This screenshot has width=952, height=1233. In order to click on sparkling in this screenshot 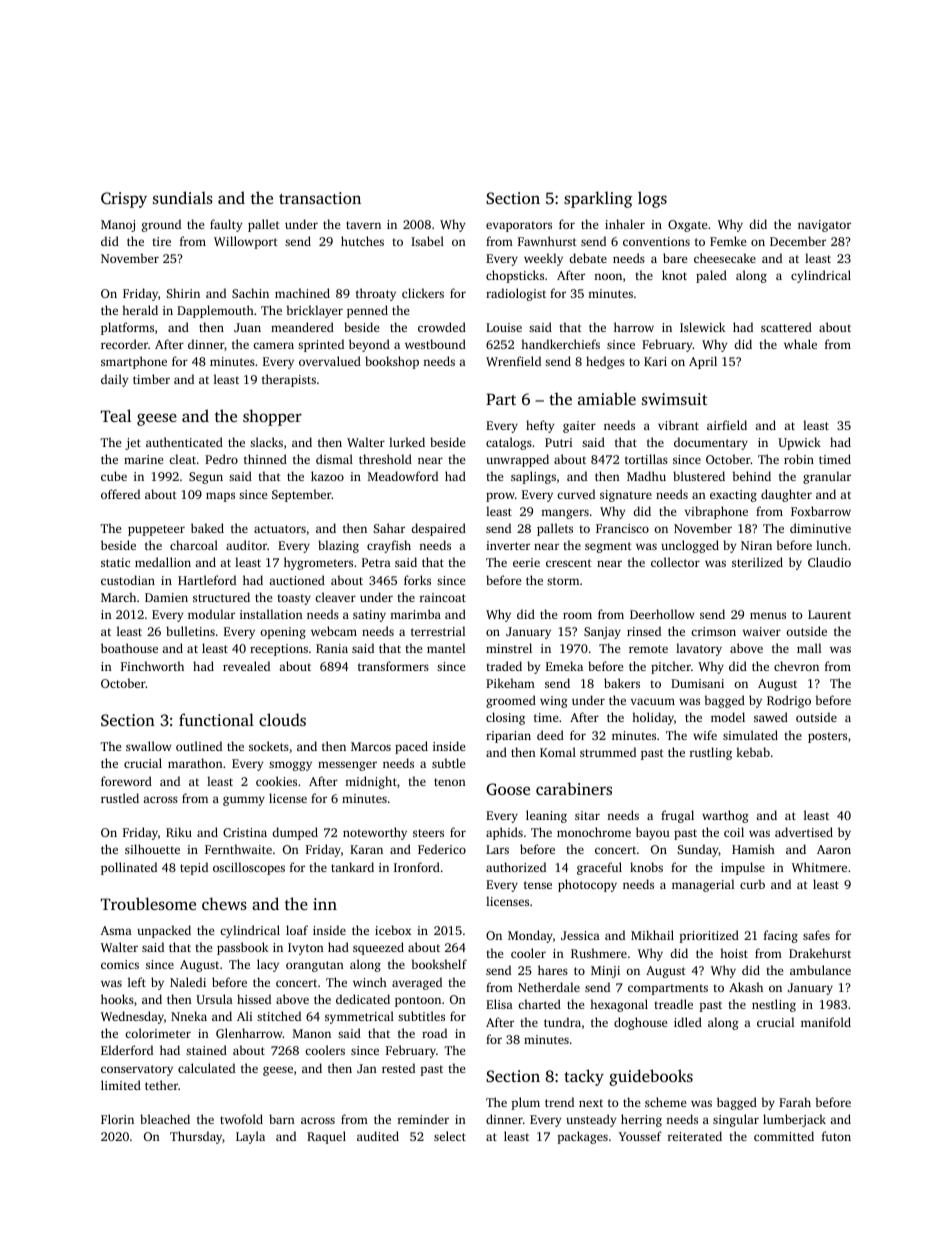, I will do `click(598, 199)`.
